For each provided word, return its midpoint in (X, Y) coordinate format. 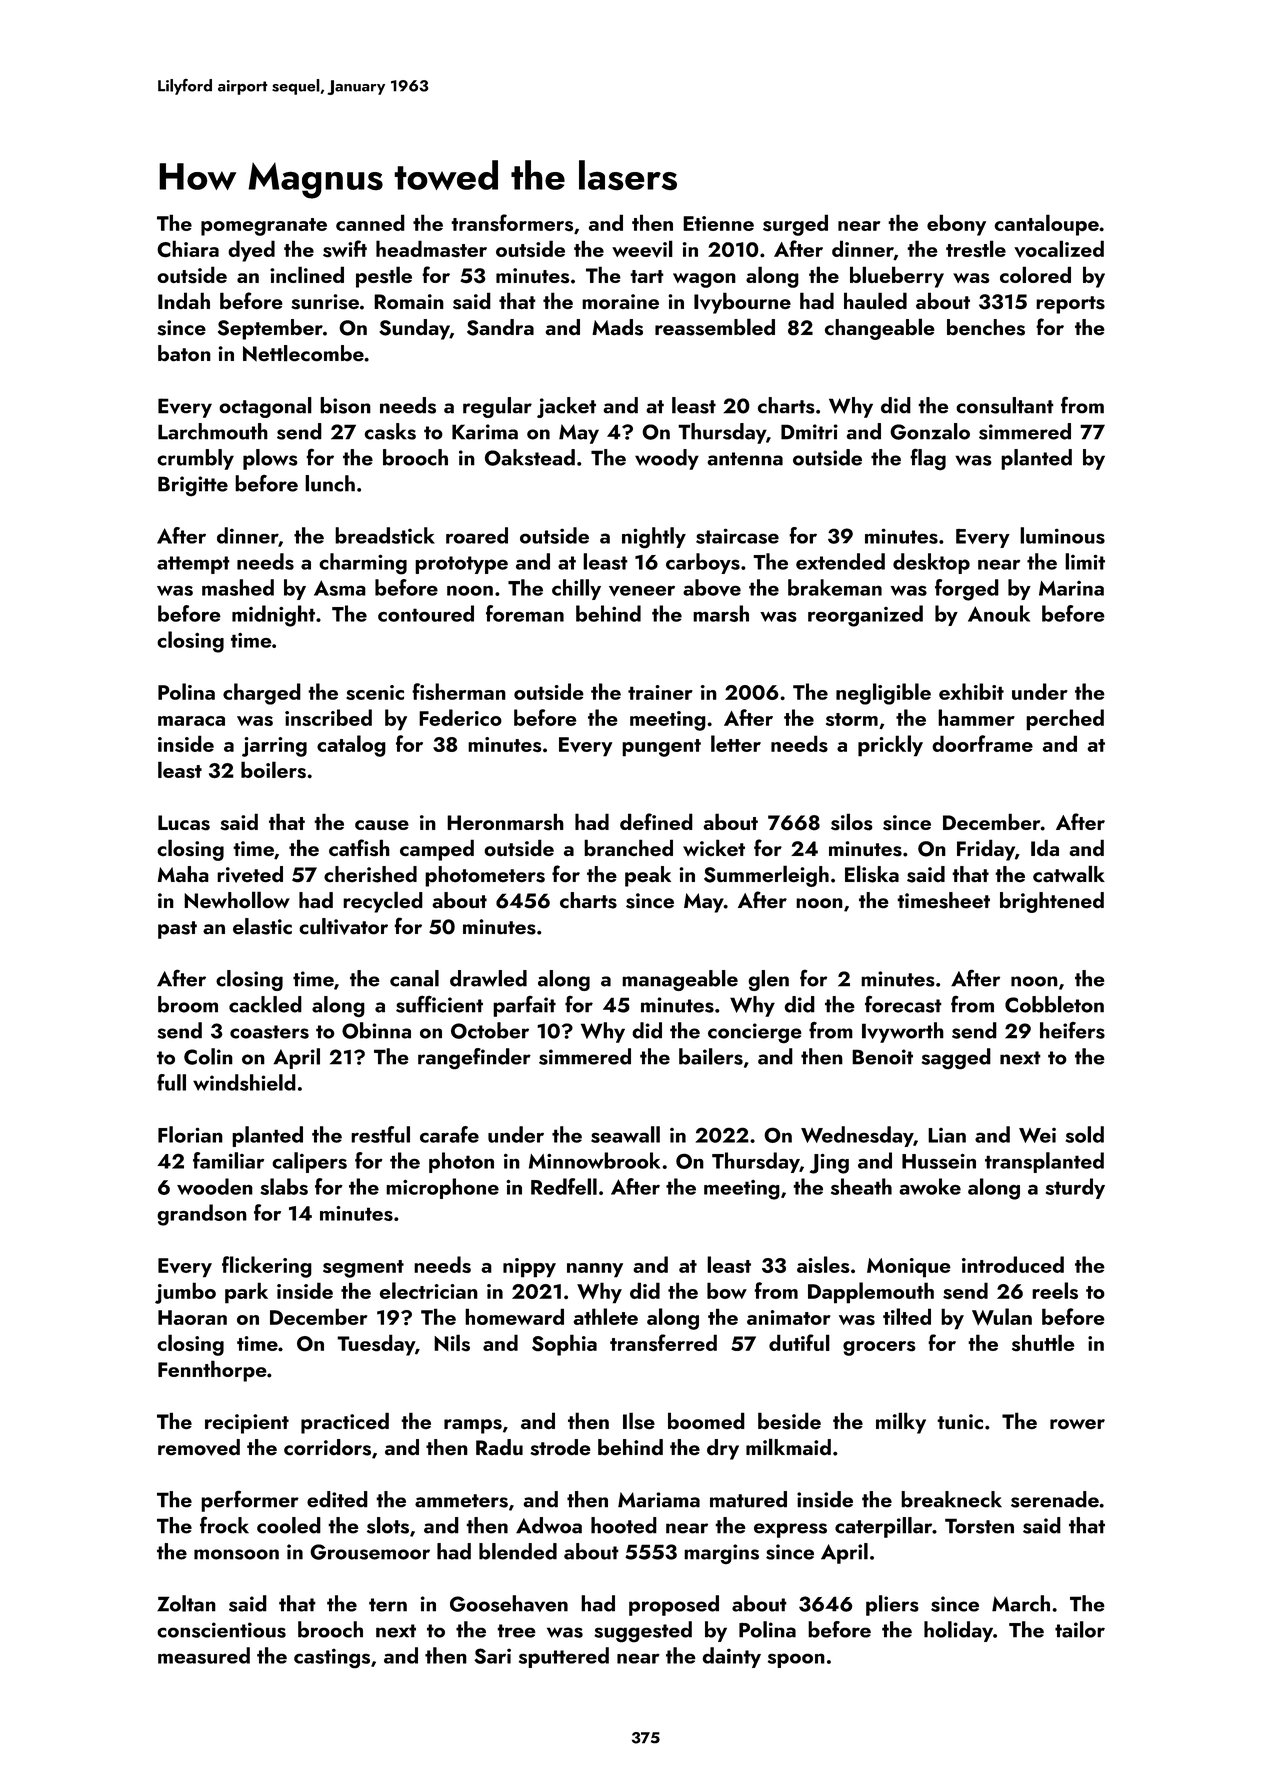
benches (986, 327)
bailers (711, 1056)
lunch (330, 483)
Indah (184, 301)
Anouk (999, 613)
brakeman (835, 587)
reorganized (865, 616)
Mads (617, 327)
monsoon (236, 1554)
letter (736, 743)
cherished (370, 874)
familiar (228, 1160)
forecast (903, 1004)
